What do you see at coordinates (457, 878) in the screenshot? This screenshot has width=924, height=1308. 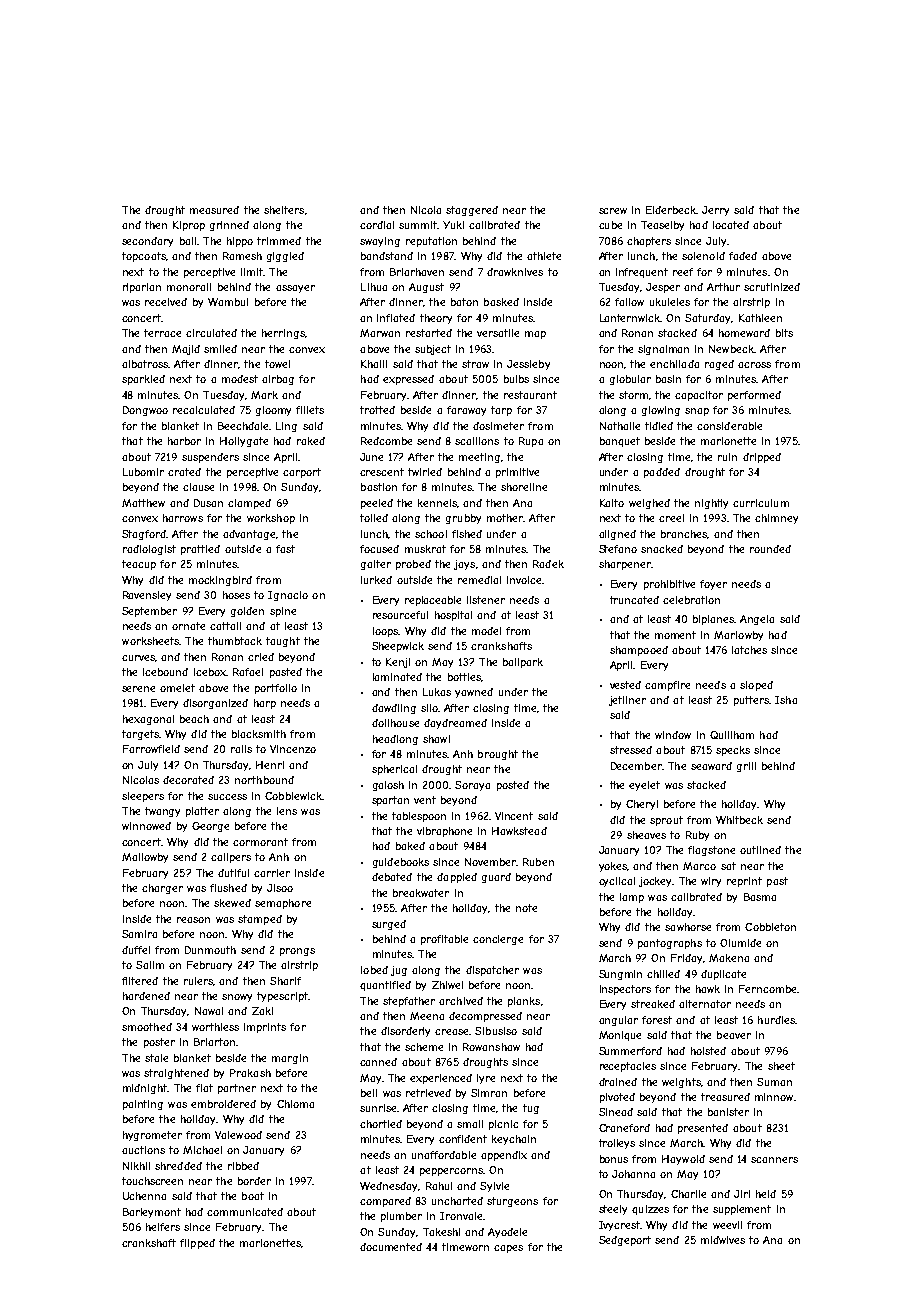 I see `dappled` at bounding box center [457, 878].
